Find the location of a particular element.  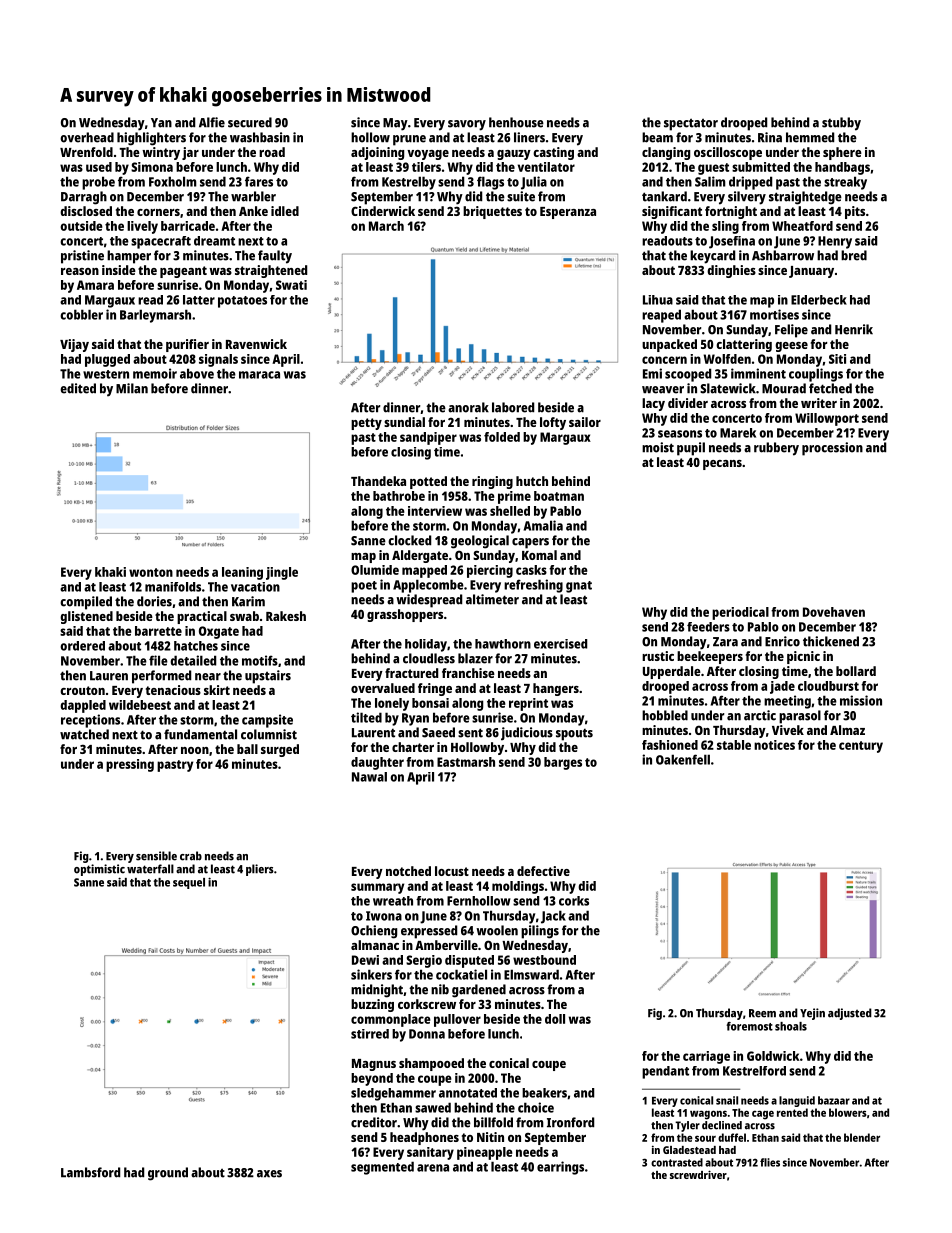

bred is located at coordinates (854, 255).
